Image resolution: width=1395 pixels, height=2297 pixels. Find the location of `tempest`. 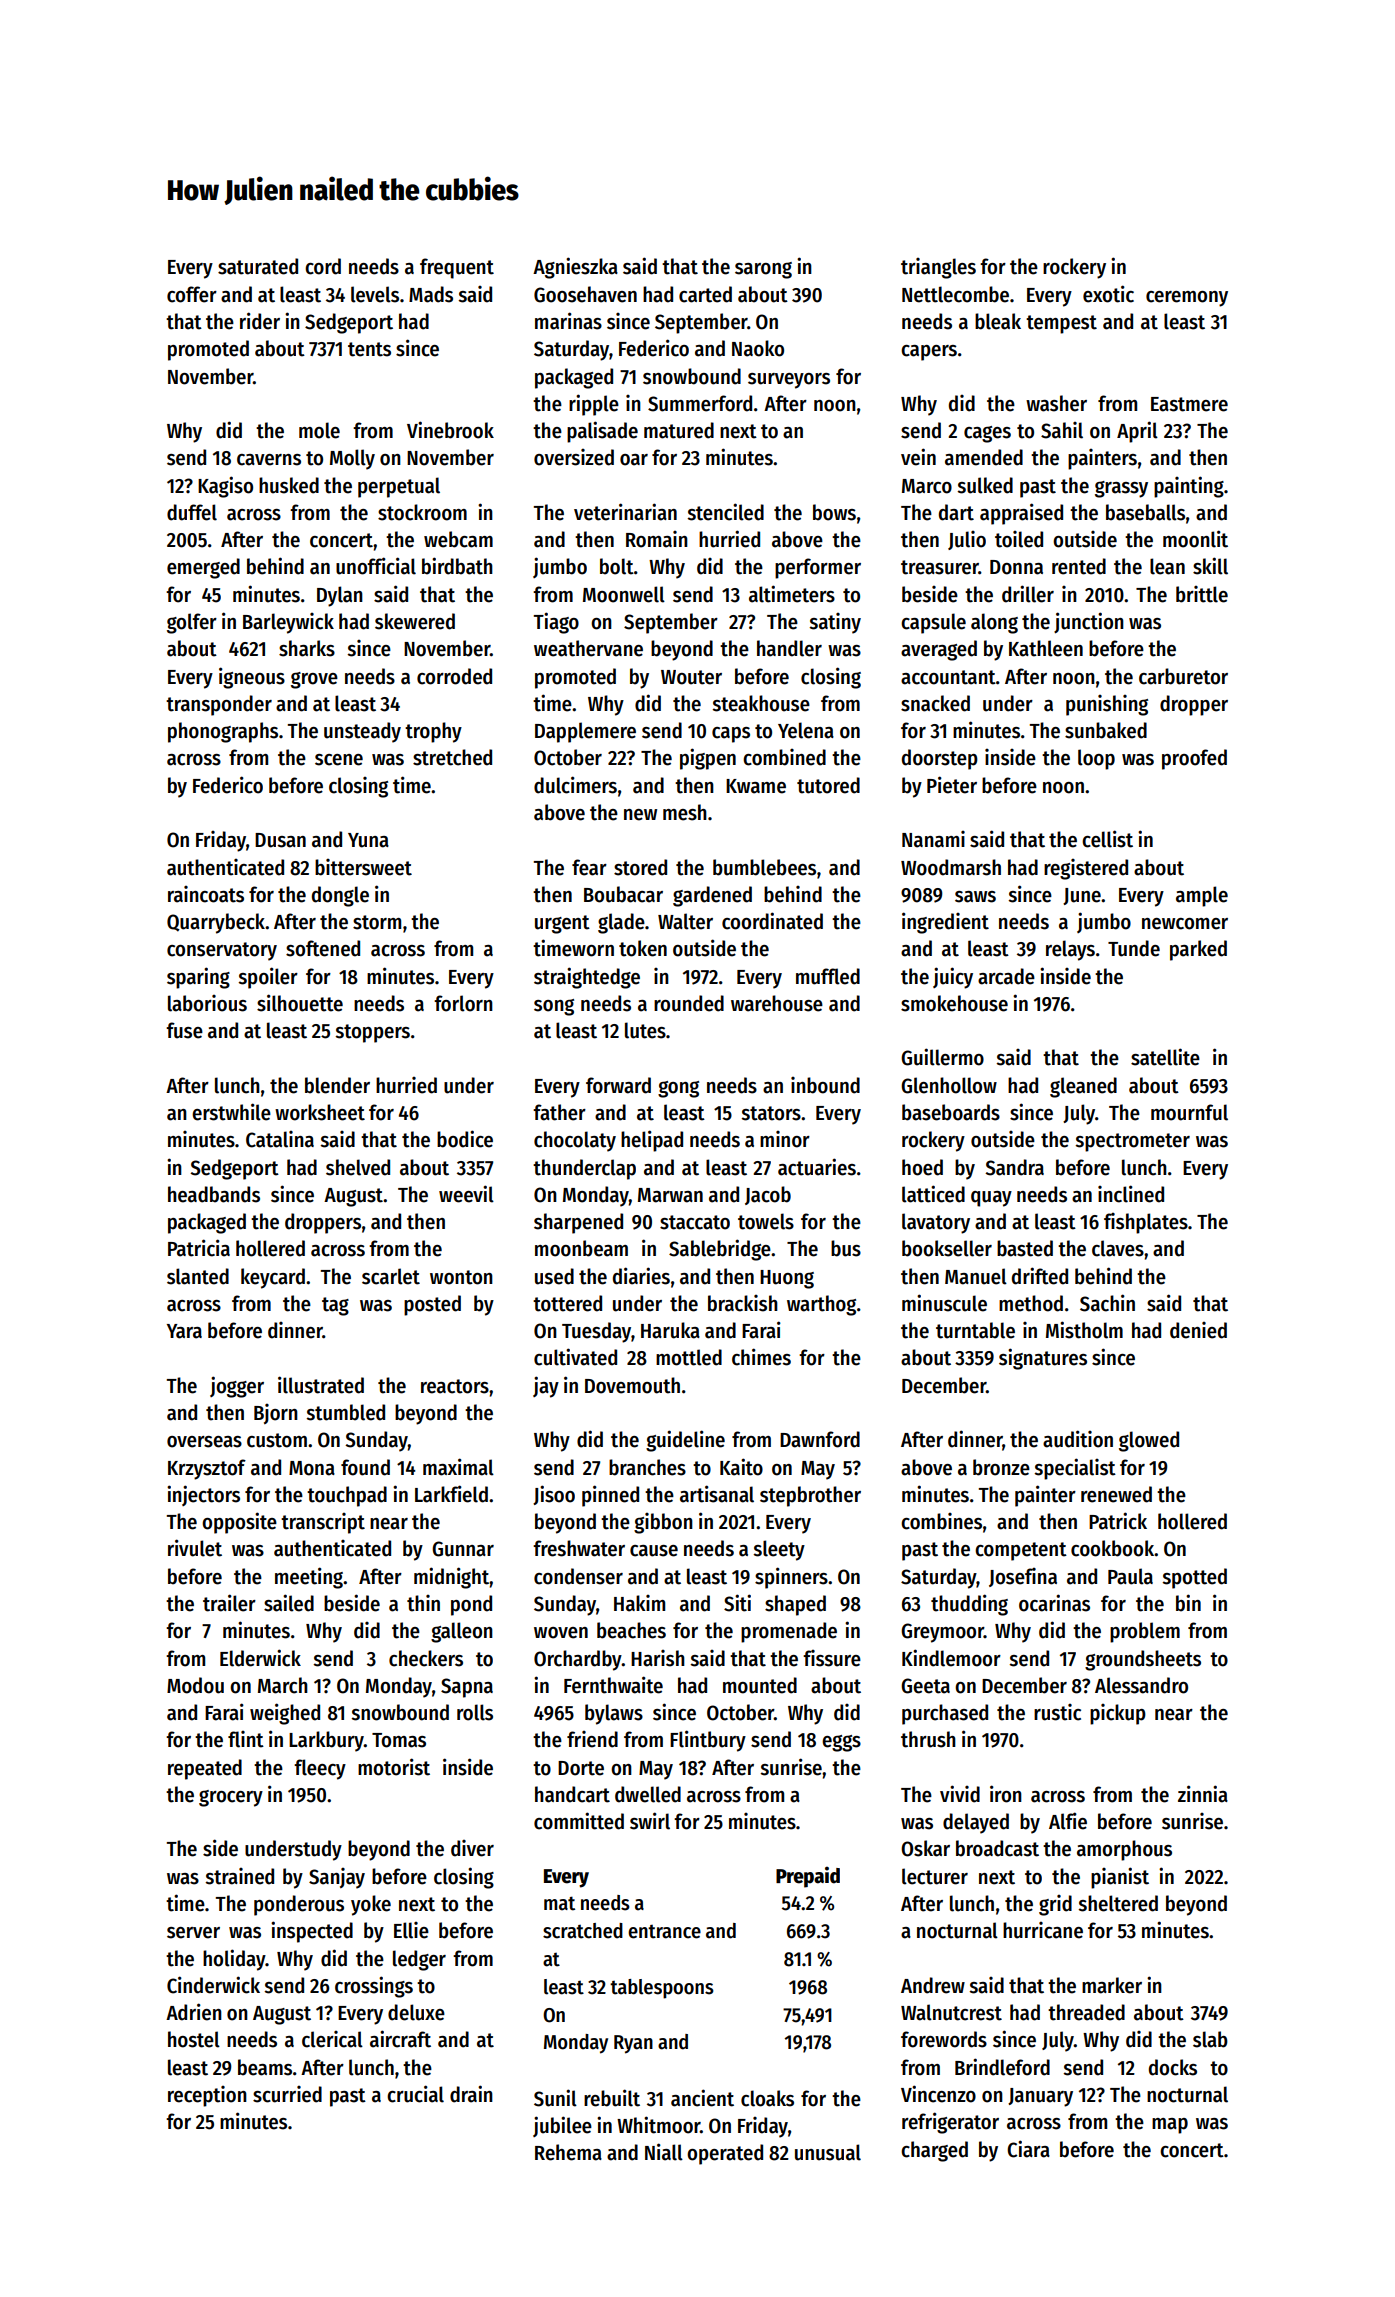

tempest is located at coordinates (1061, 324).
